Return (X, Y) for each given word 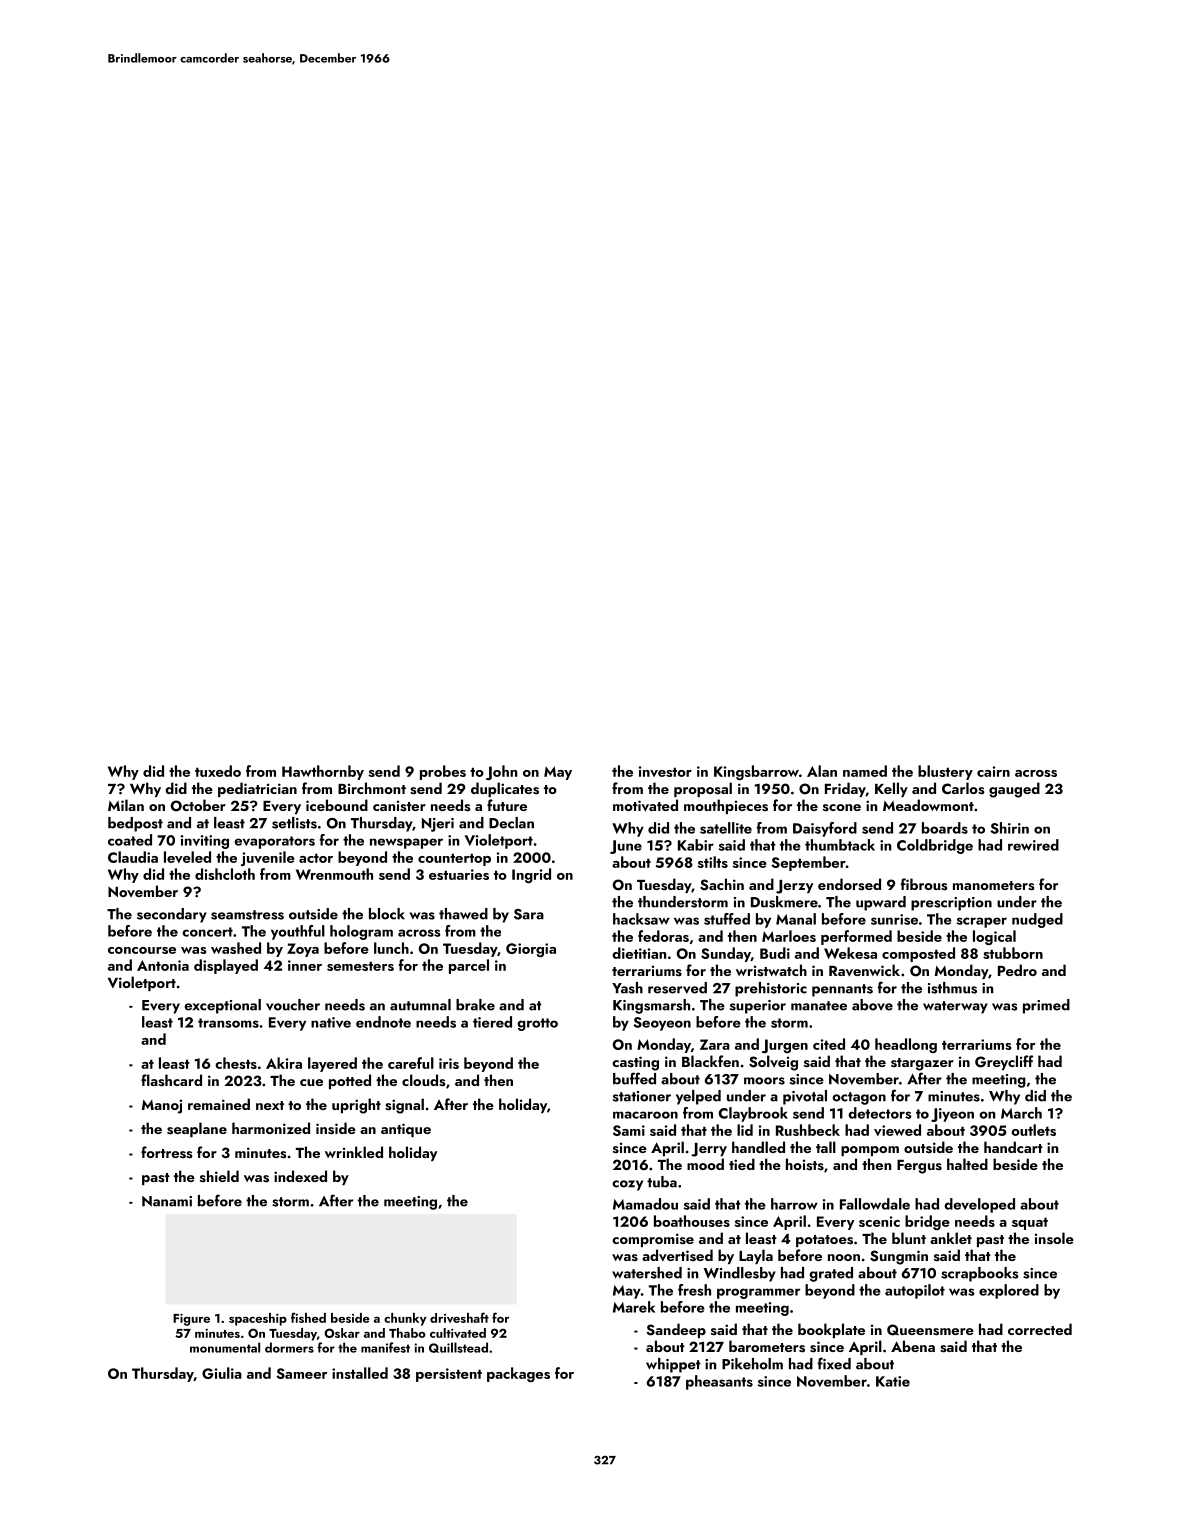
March (1021, 1113)
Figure (191, 1319)
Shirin (1009, 828)
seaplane (197, 1129)
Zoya (303, 950)
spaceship (258, 1319)
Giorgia (531, 950)
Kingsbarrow (756, 772)
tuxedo (218, 771)
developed (979, 1205)
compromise (653, 1240)
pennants (842, 990)
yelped (698, 1097)
